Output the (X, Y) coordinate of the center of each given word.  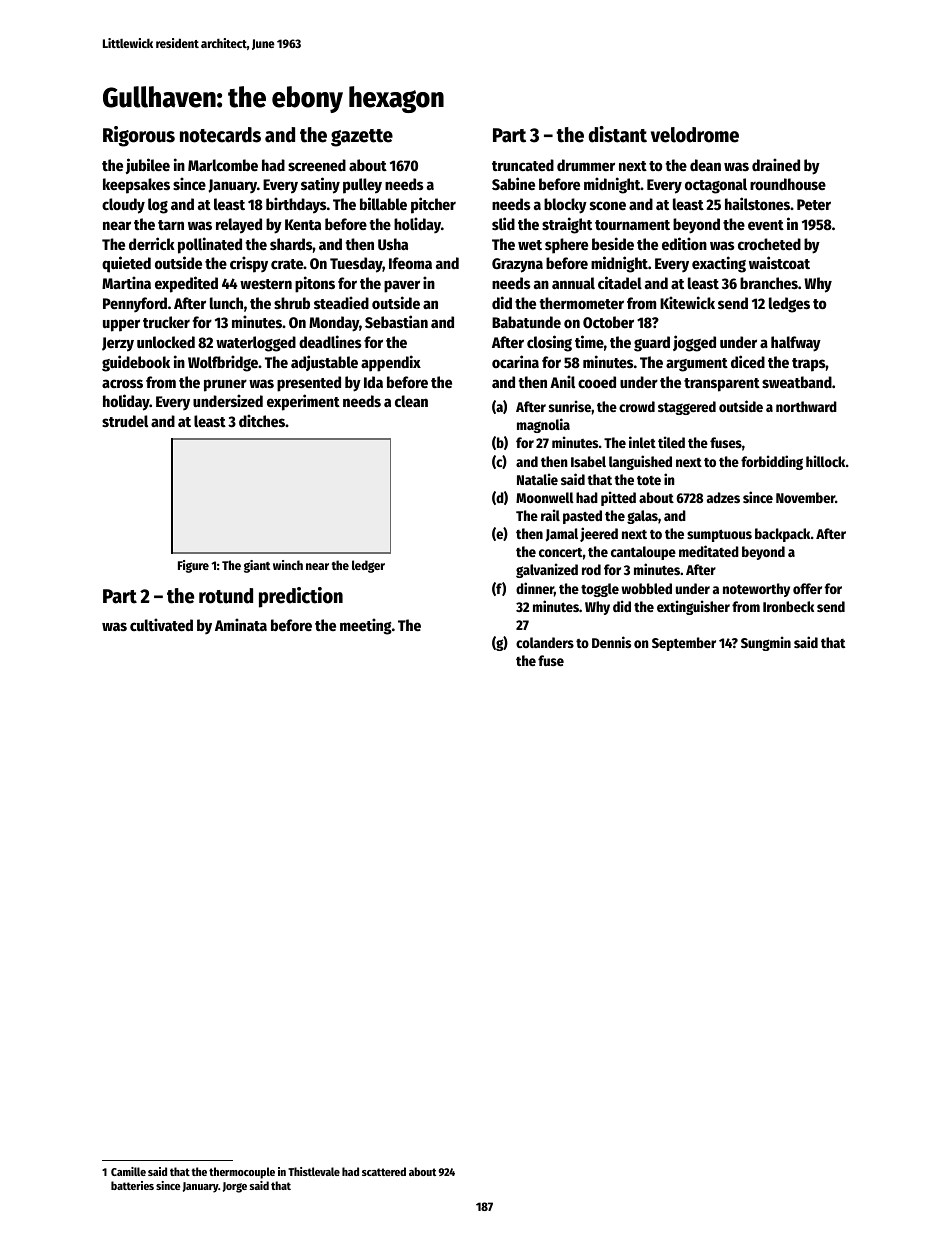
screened (317, 165)
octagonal (716, 186)
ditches (262, 420)
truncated (523, 165)
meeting (366, 626)
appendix (391, 363)
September (684, 644)
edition (684, 243)
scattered (384, 1171)
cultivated (161, 624)
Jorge (235, 1187)
